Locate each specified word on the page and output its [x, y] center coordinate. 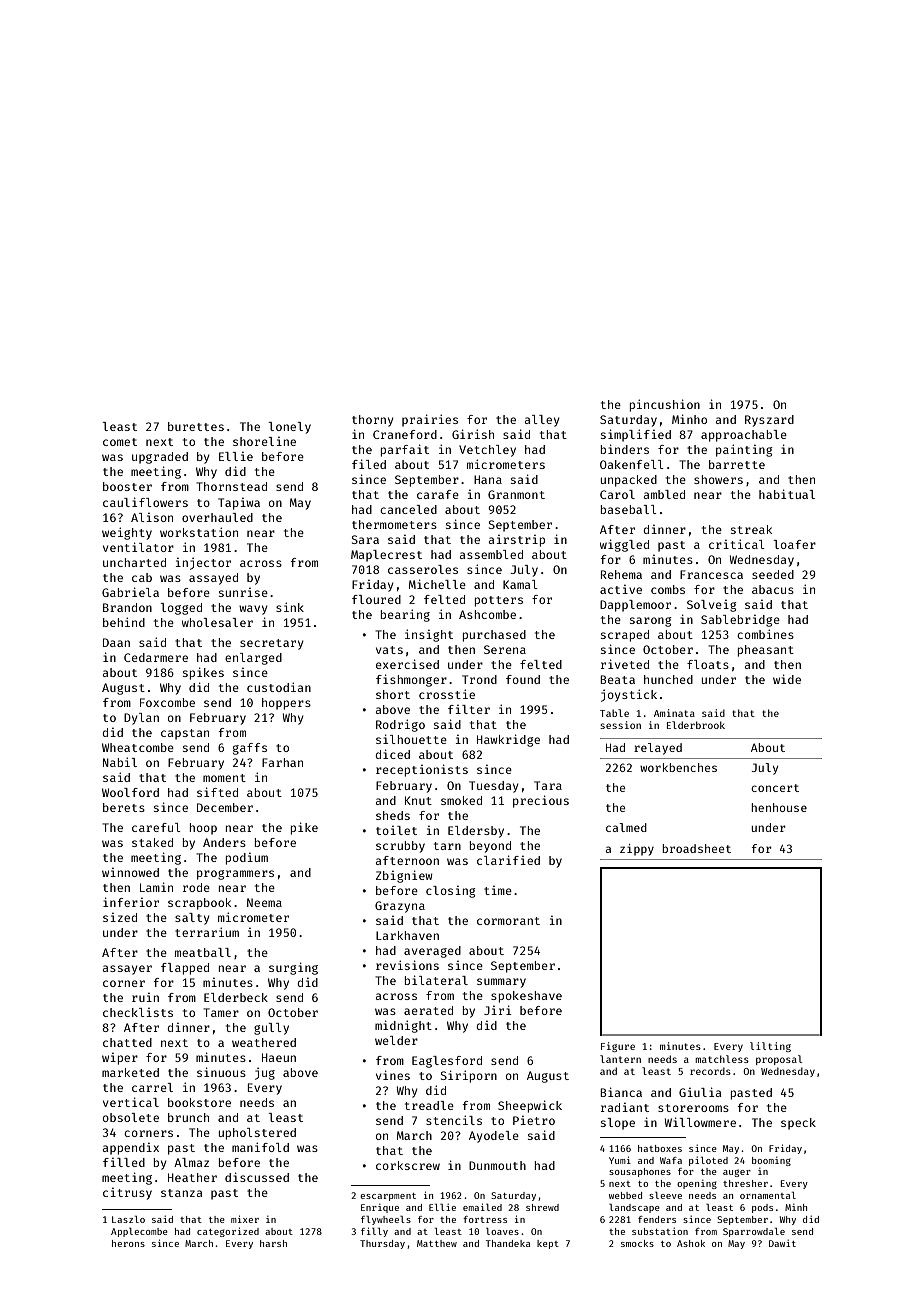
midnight [403, 1026]
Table [614, 713]
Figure [618, 1047]
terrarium [207, 932]
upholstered [257, 1134]
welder [396, 1040]
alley [542, 421]
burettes [196, 426]
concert [775, 788]
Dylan [141, 719]
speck [798, 1124]
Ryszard [769, 421]
